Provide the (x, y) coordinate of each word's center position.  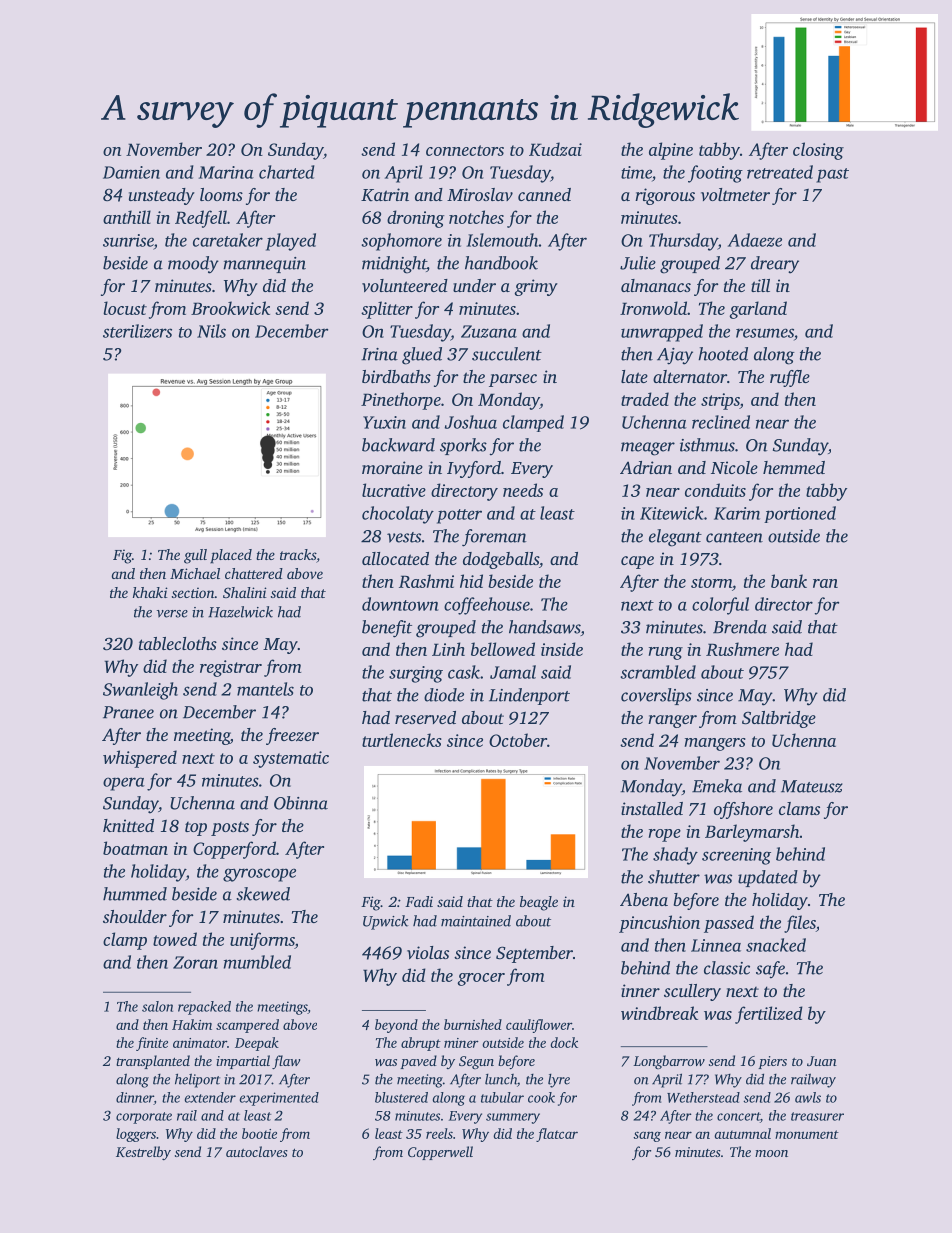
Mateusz (812, 786)
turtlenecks (402, 740)
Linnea (716, 945)
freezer (292, 736)
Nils (211, 331)
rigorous (665, 196)
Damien (131, 172)
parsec (513, 380)
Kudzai (555, 149)
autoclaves (257, 1151)
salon (157, 1006)
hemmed (794, 467)
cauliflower (539, 1026)
